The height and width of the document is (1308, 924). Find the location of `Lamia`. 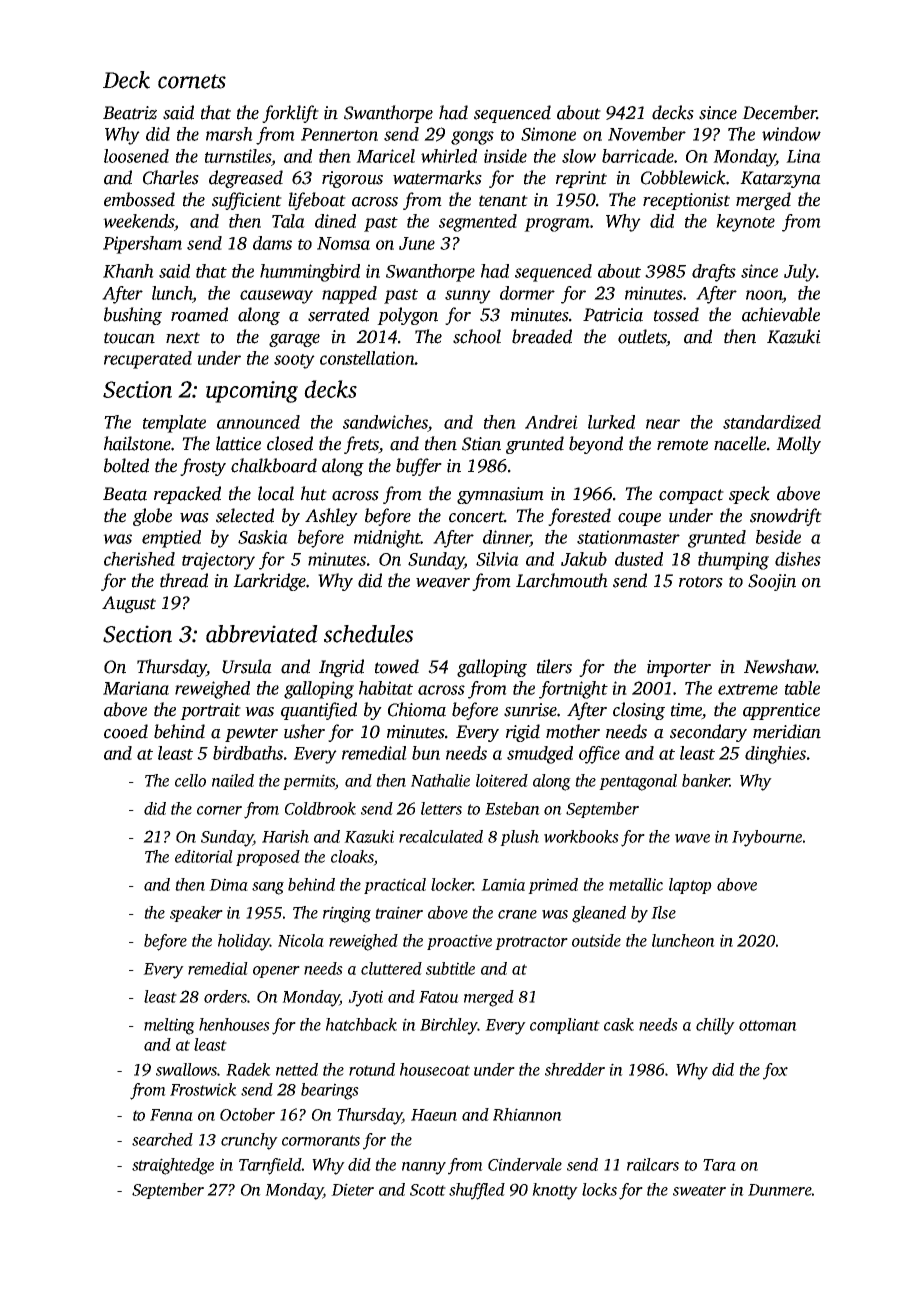

Lamia is located at coordinates (503, 884).
